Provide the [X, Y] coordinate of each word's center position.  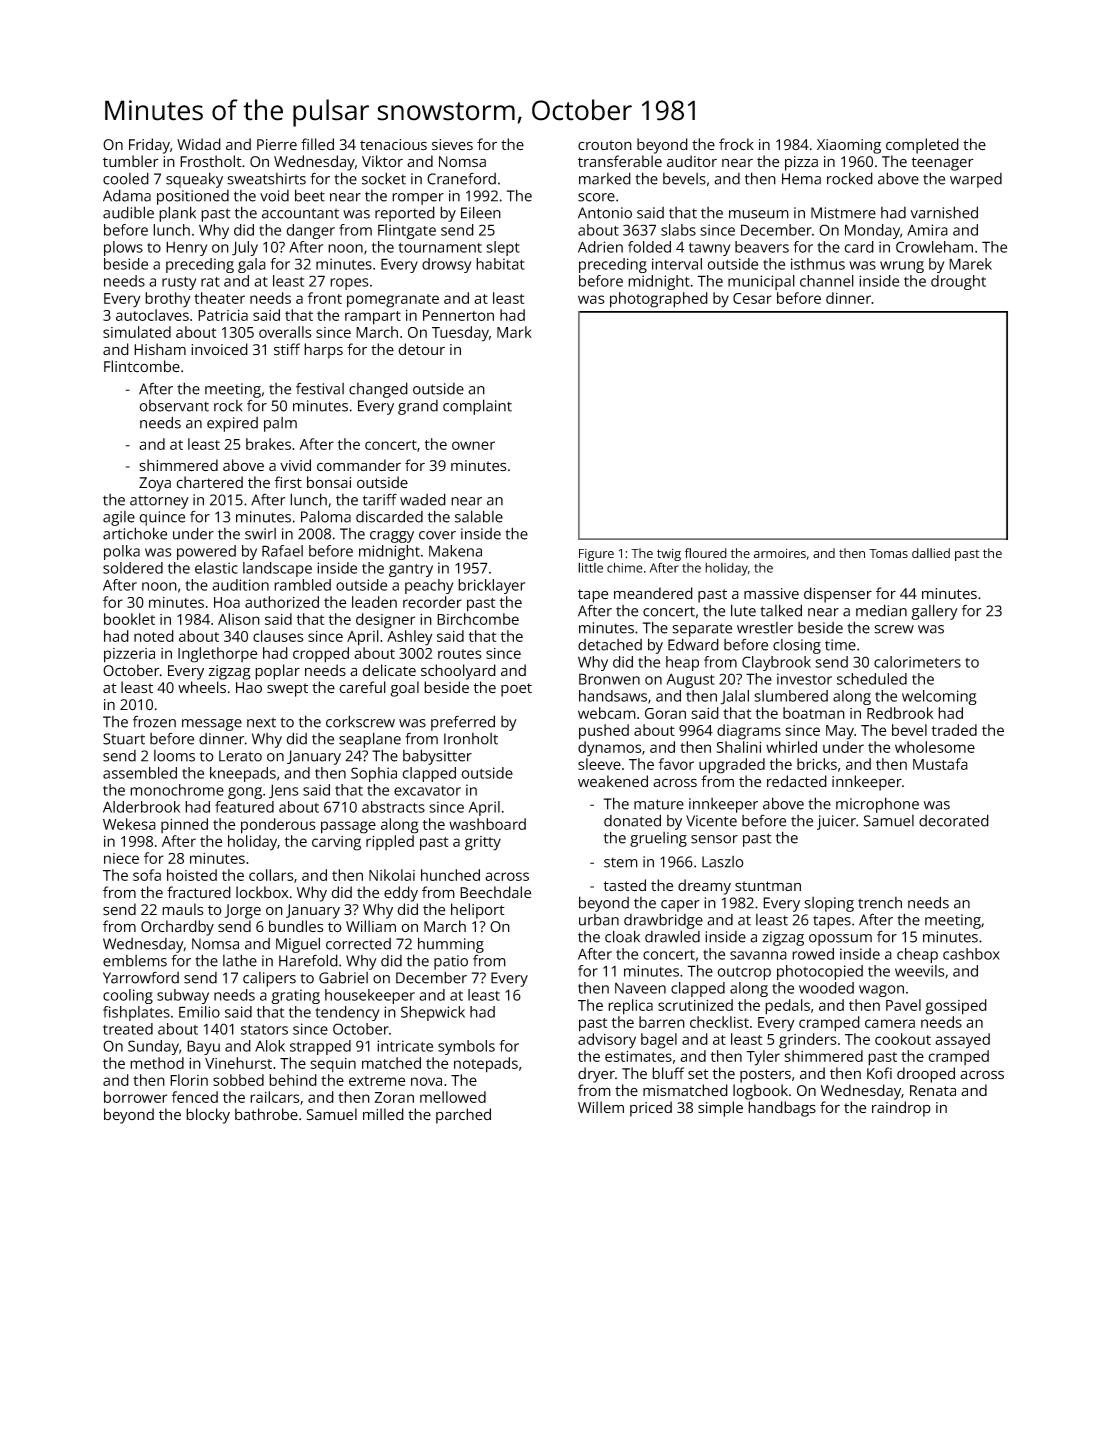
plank [177, 214]
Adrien [600, 247]
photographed [659, 300]
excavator [427, 791]
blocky [208, 1116]
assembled [140, 773]
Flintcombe [142, 366]
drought [958, 282]
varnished [944, 212]
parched [463, 1116]
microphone [877, 805]
